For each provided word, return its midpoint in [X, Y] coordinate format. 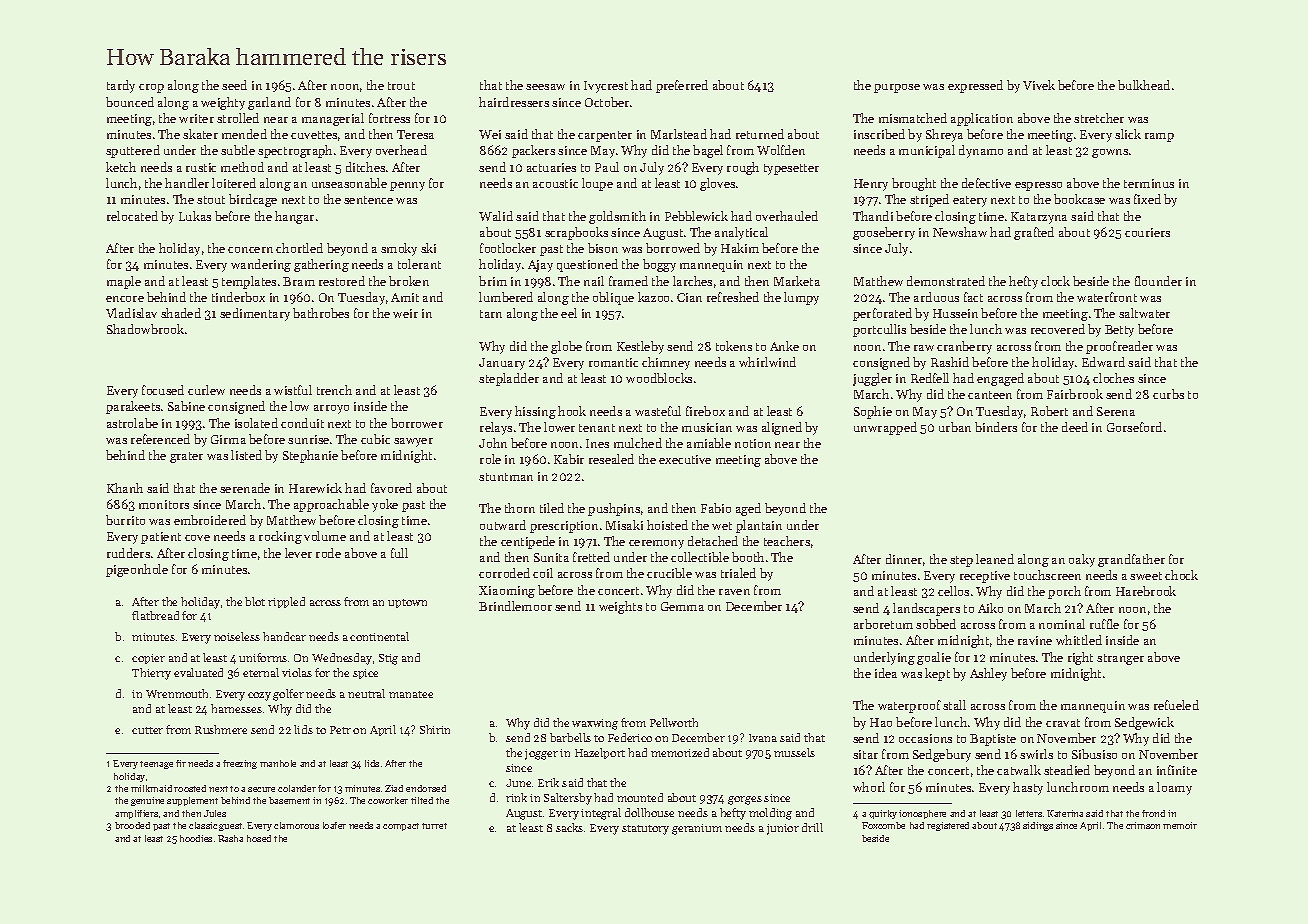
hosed [259, 838]
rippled [286, 602]
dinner [904, 559]
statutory [645, 830]
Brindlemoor [515, 606]
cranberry [964, 347]
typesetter [791, 169]
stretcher [1099, 118]
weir [405, 313]
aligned [782, 428]
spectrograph [295, 151]
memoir [1180, 825]
